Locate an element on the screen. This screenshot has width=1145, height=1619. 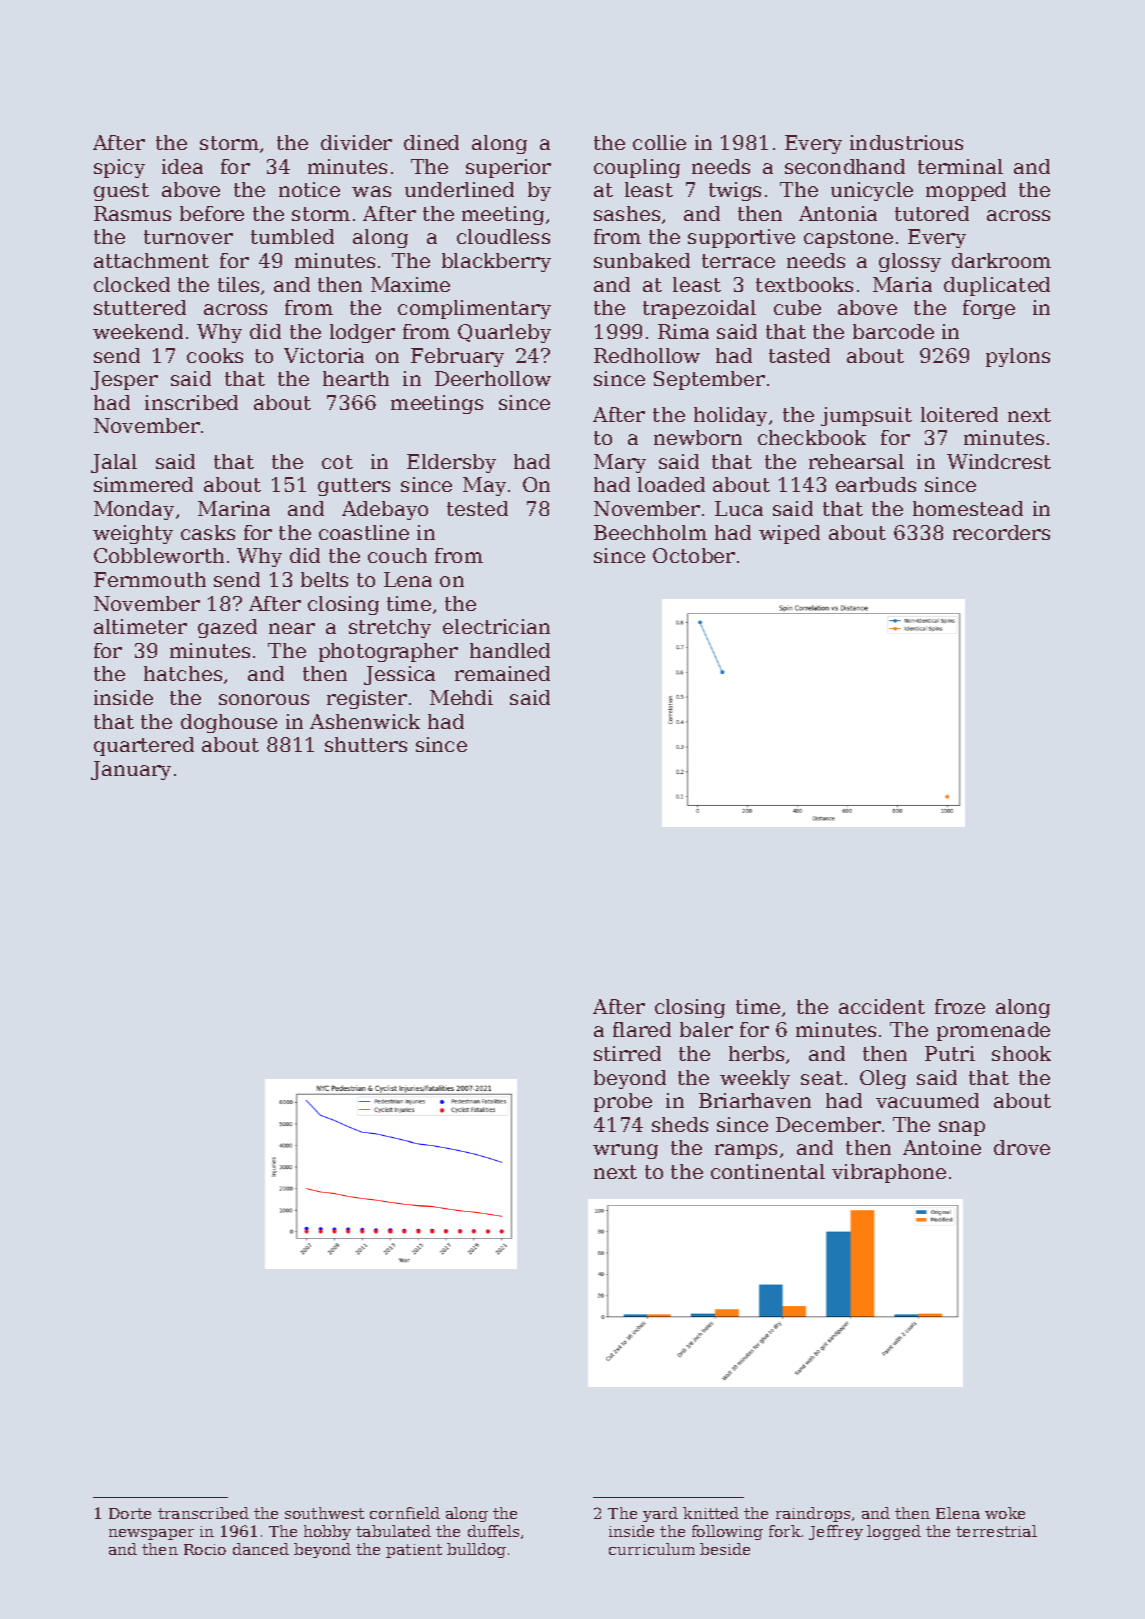
Dorte is located at coordinates (130, 1513).
